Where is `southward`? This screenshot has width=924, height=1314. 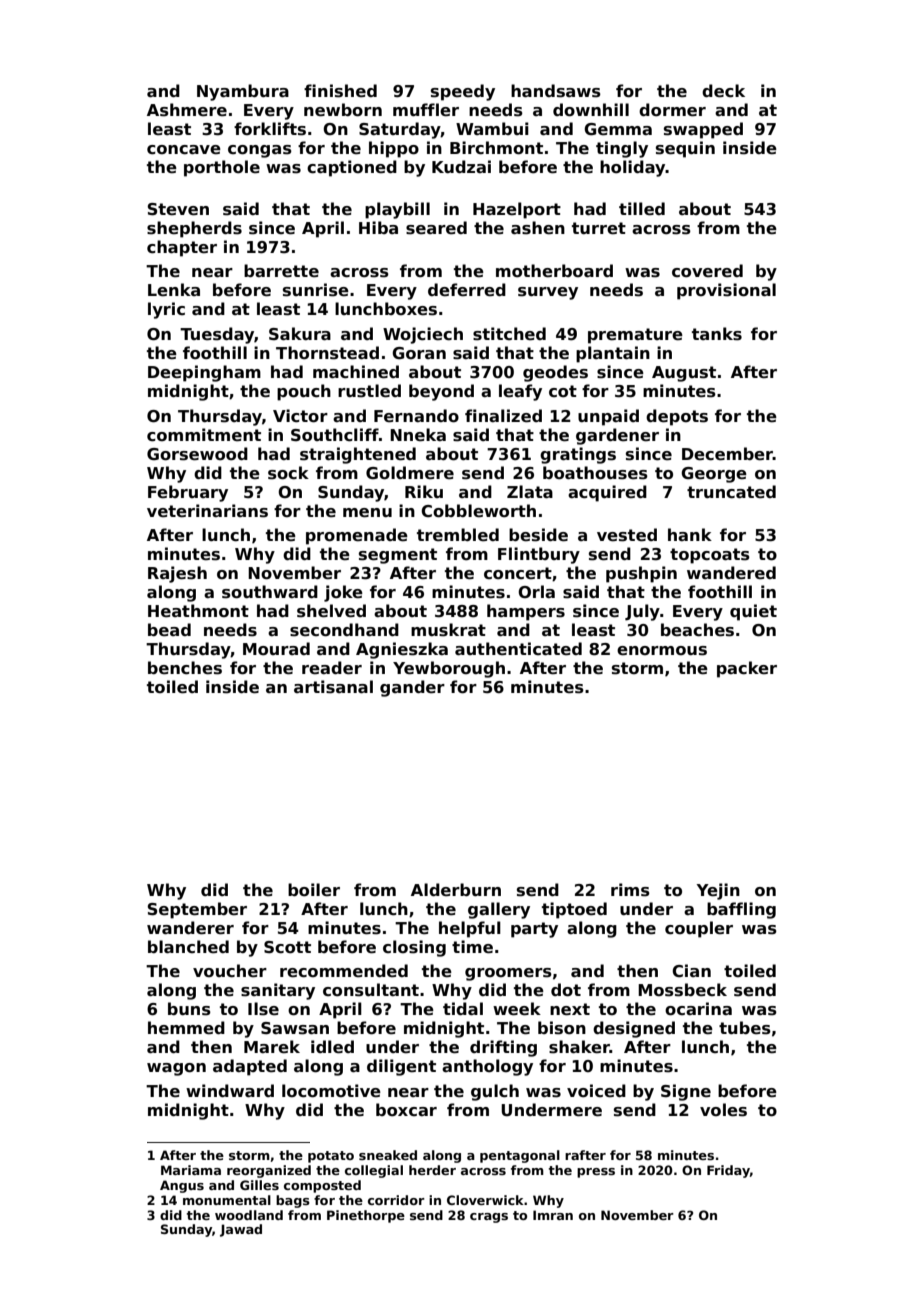
southward is located at coordinates (270, 592).
